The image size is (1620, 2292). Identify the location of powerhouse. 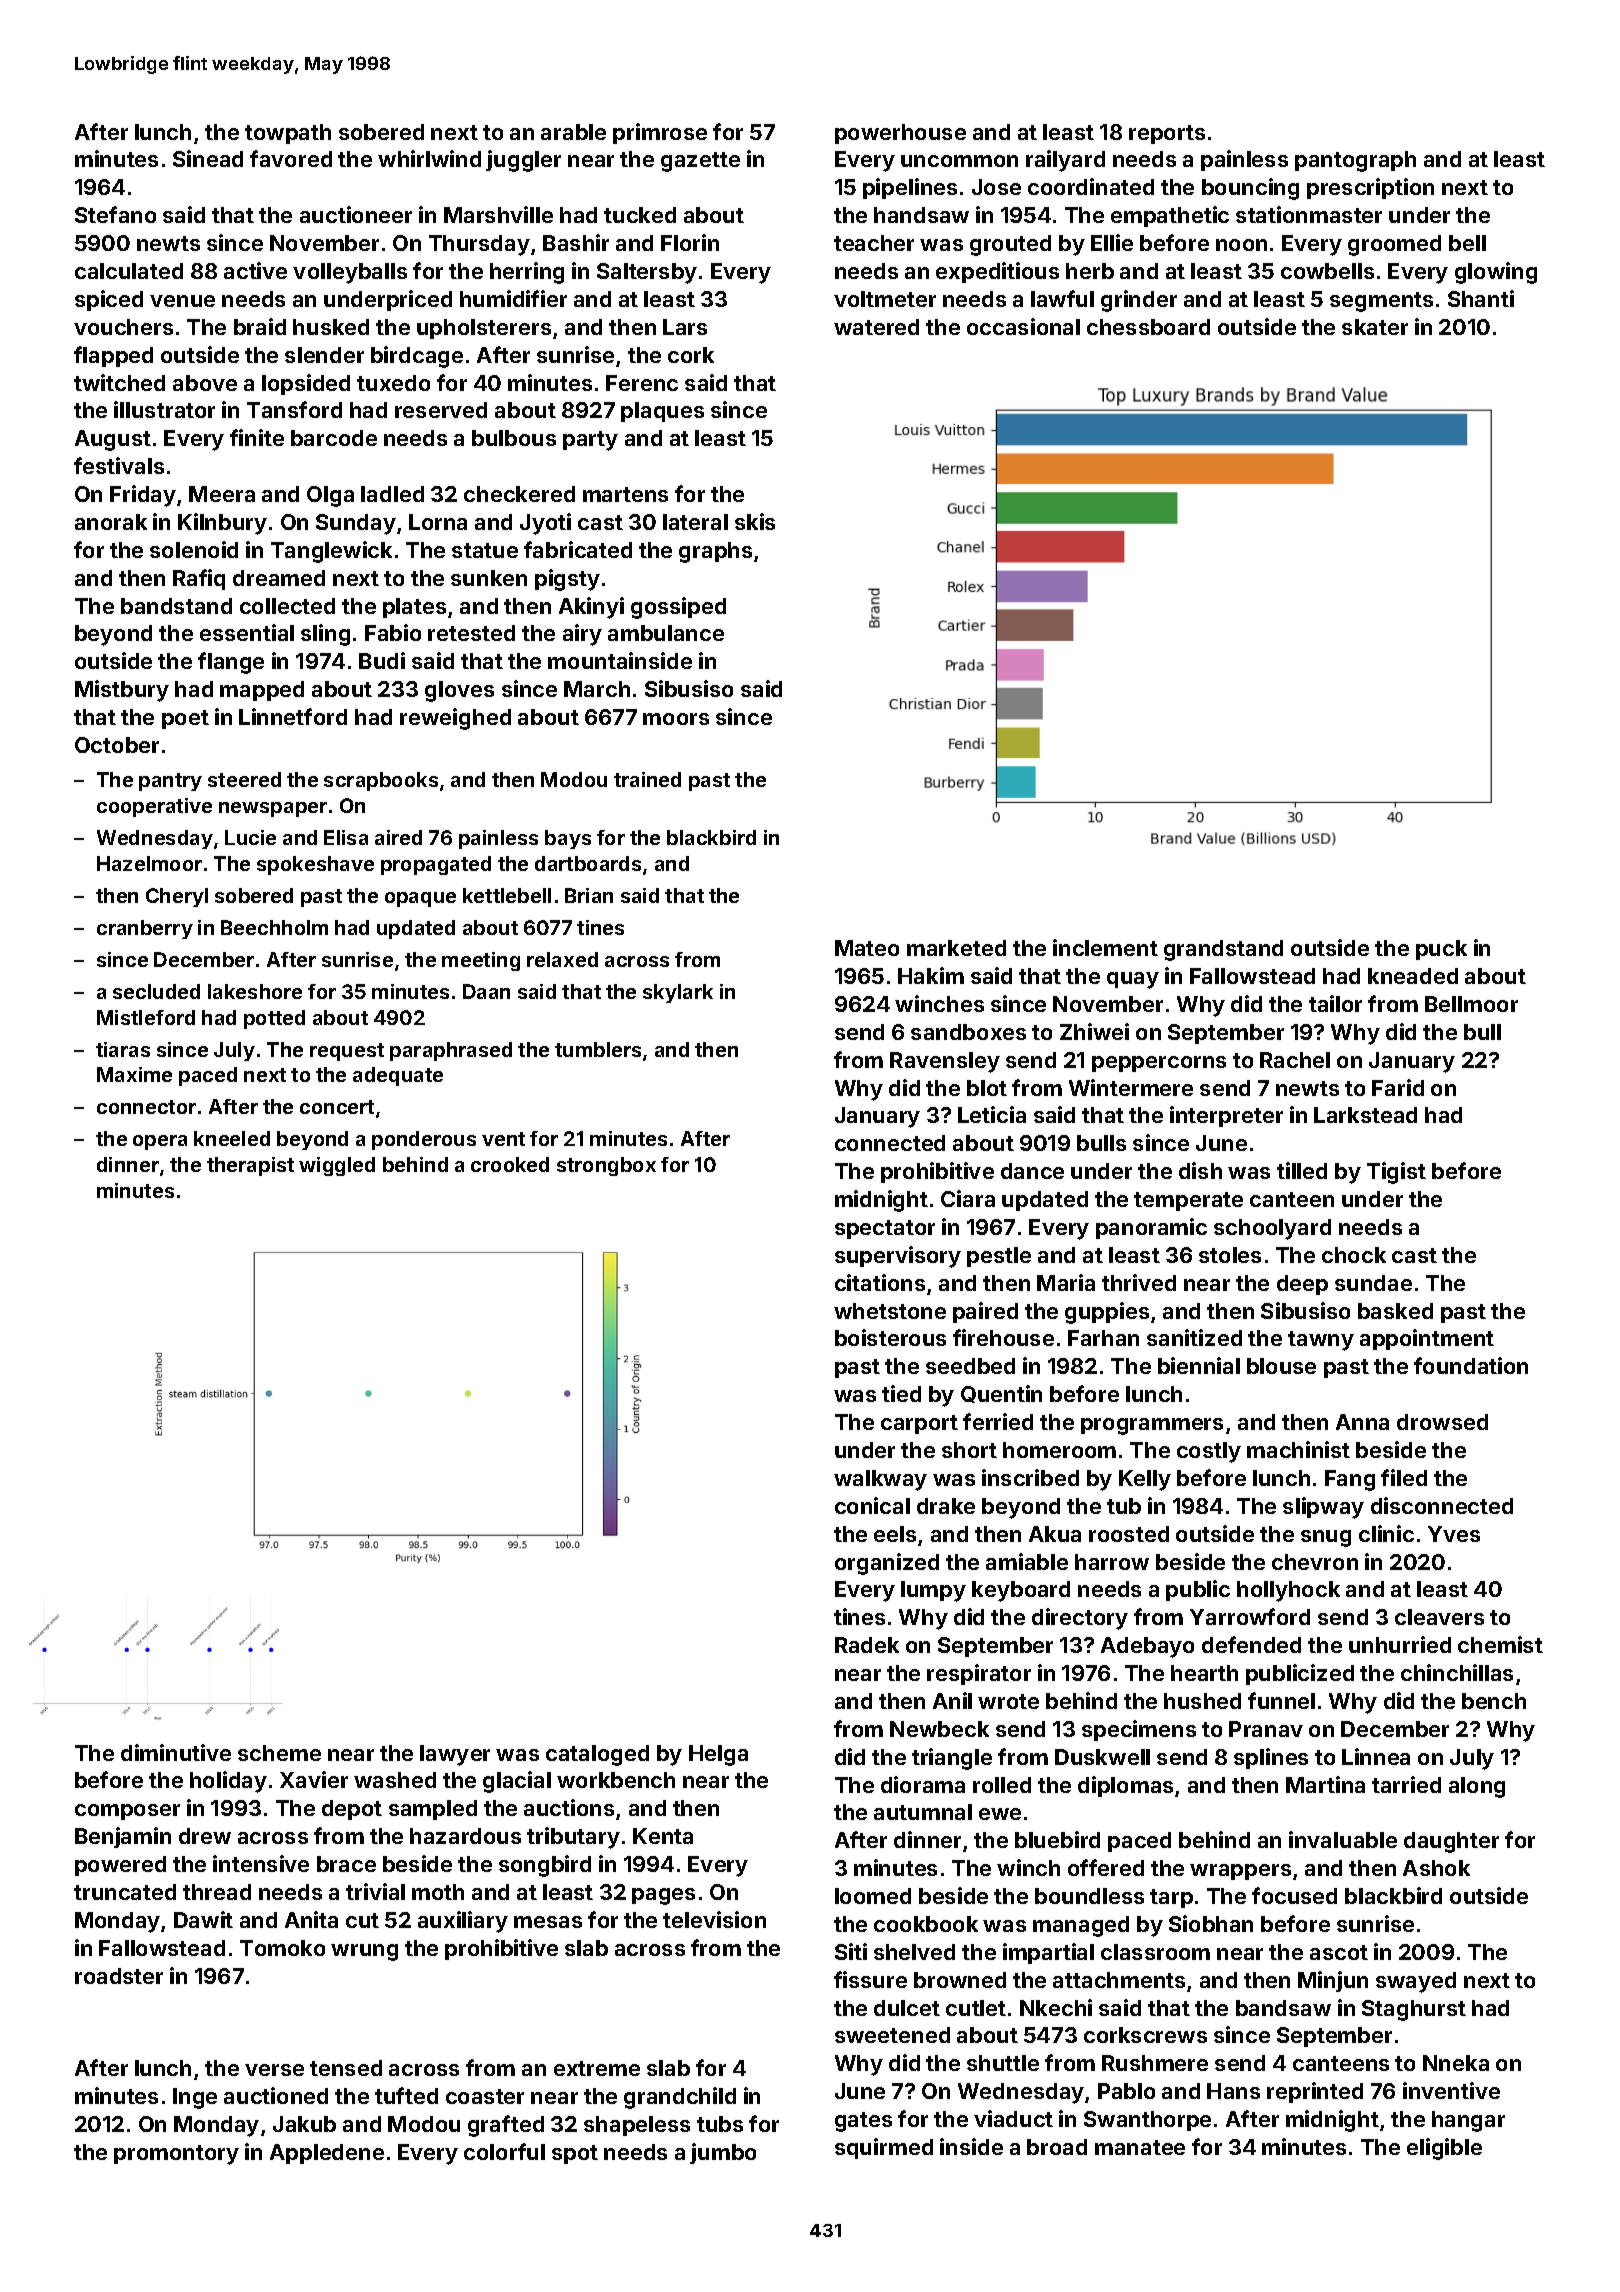
(900, 134).
